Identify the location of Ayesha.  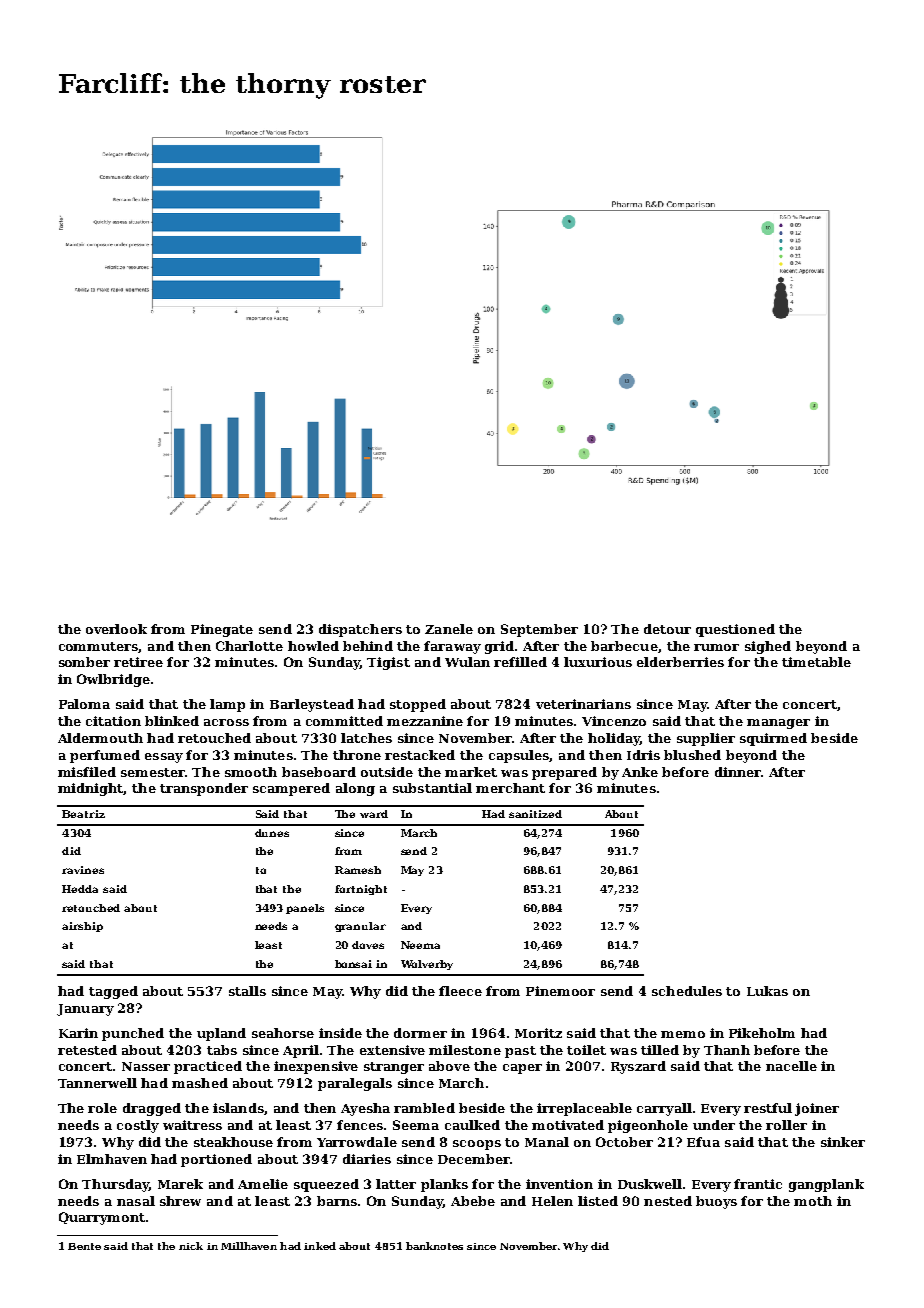
(365, 1109).
